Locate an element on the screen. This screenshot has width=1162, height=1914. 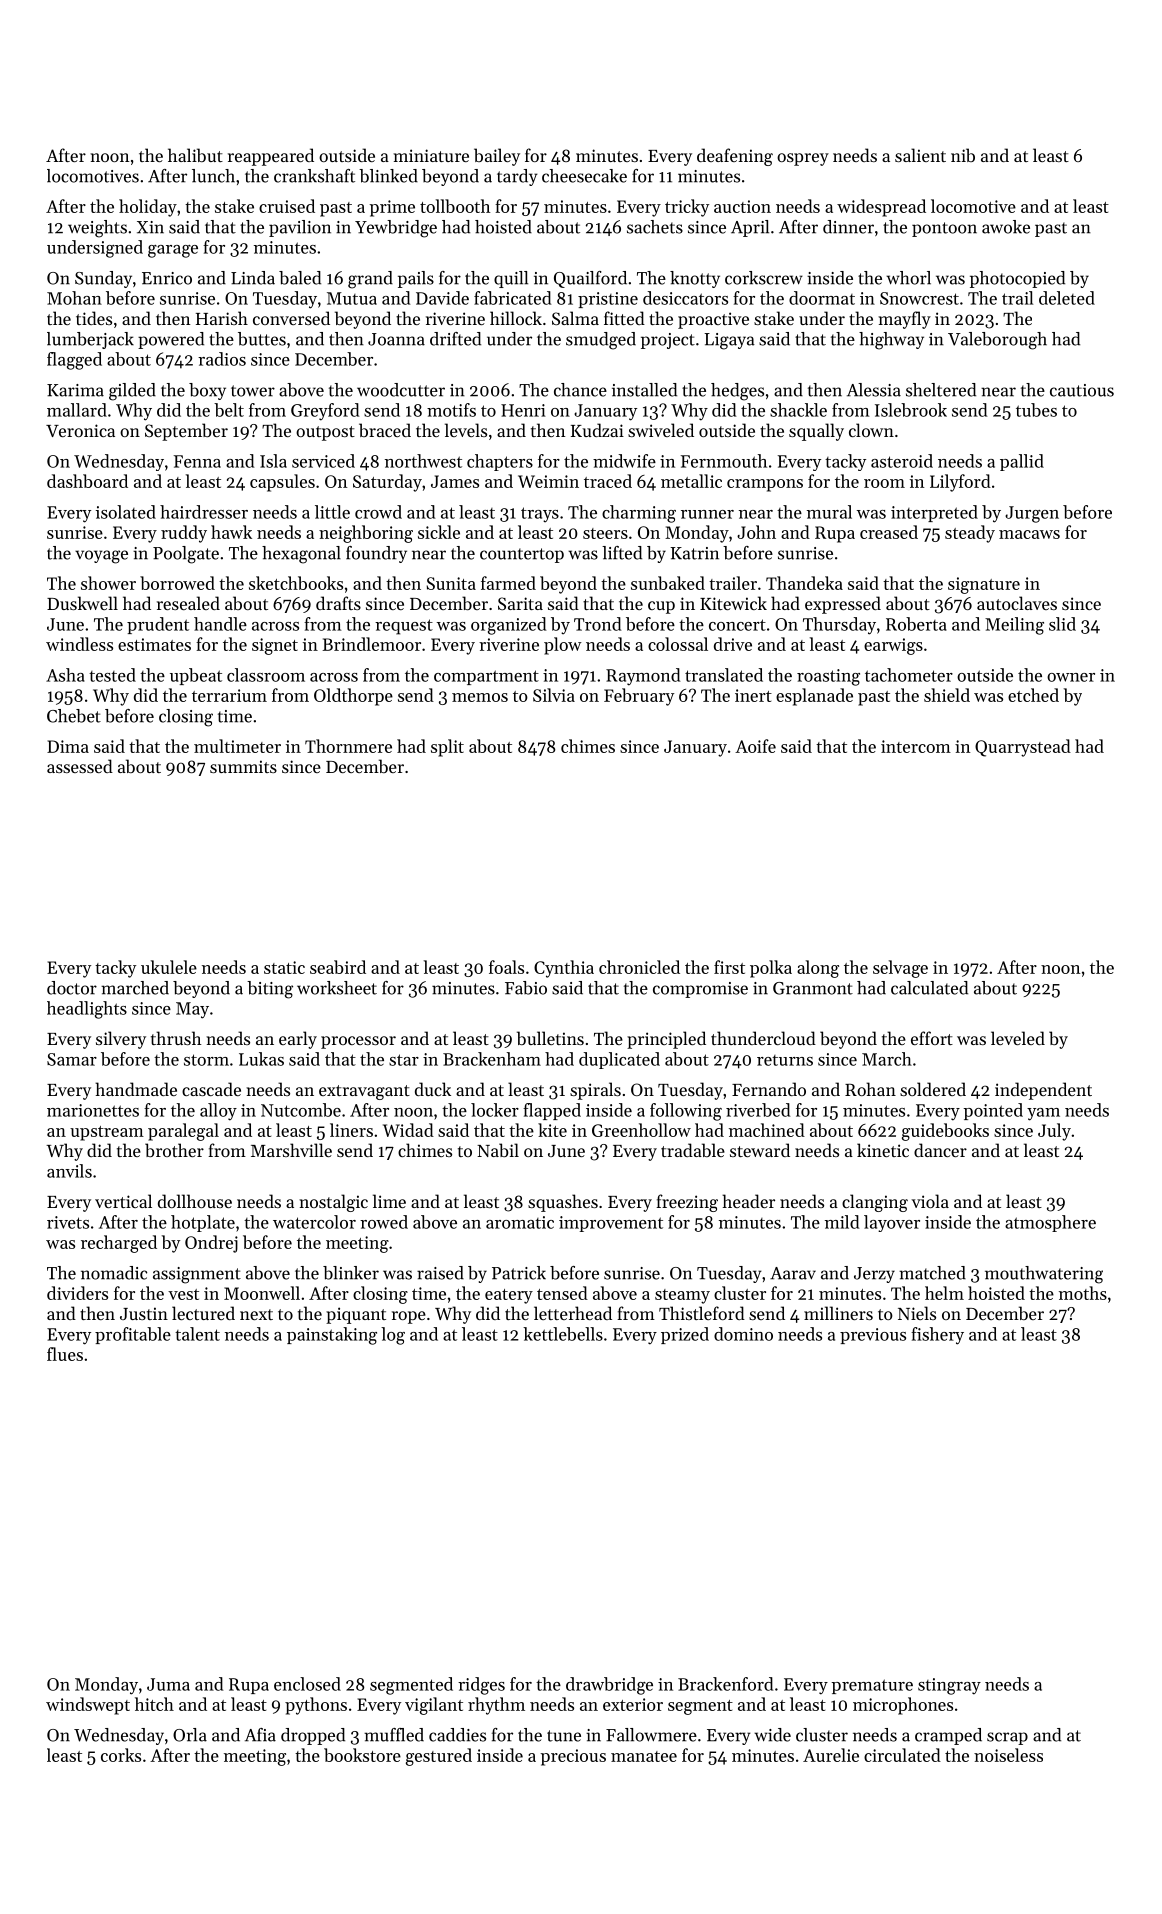
reappeared is located at coordinates (271, 157).
